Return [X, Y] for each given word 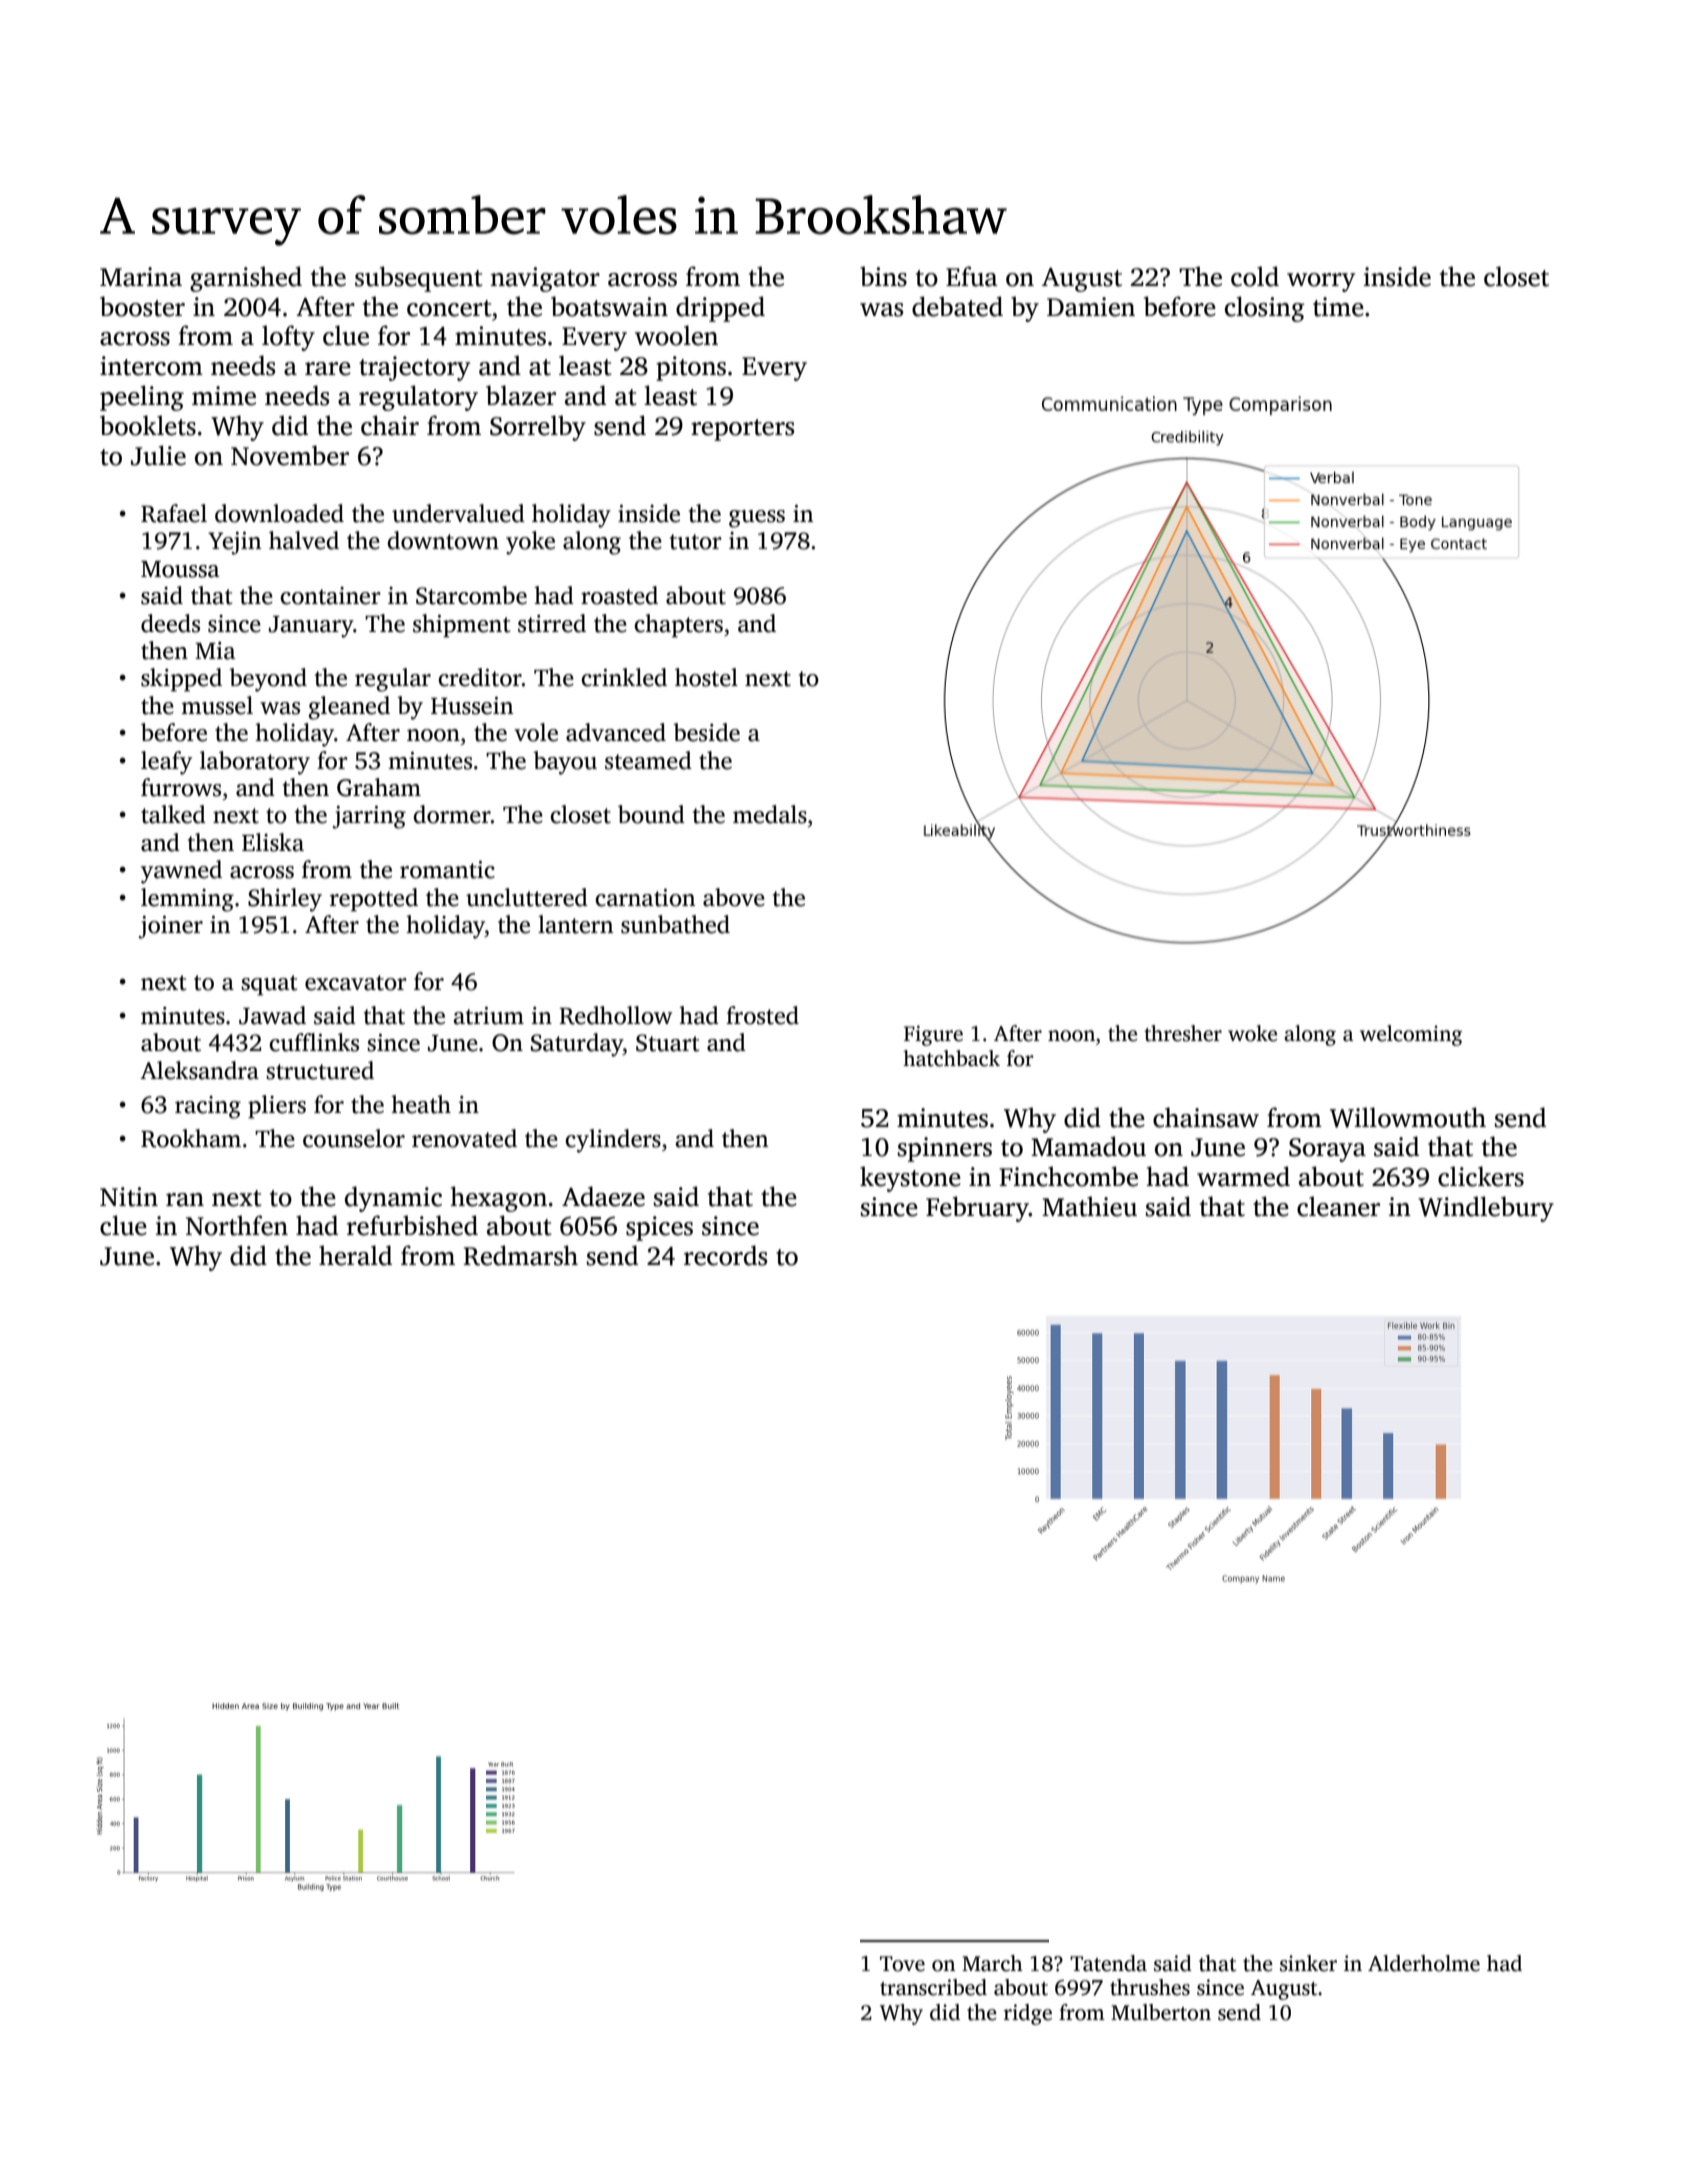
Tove [902, 1964]
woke [1252, 1033]
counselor [354, 1138]
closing [1265, 309]
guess [757, 519]
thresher [1183, 1033]
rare [328, 369]
